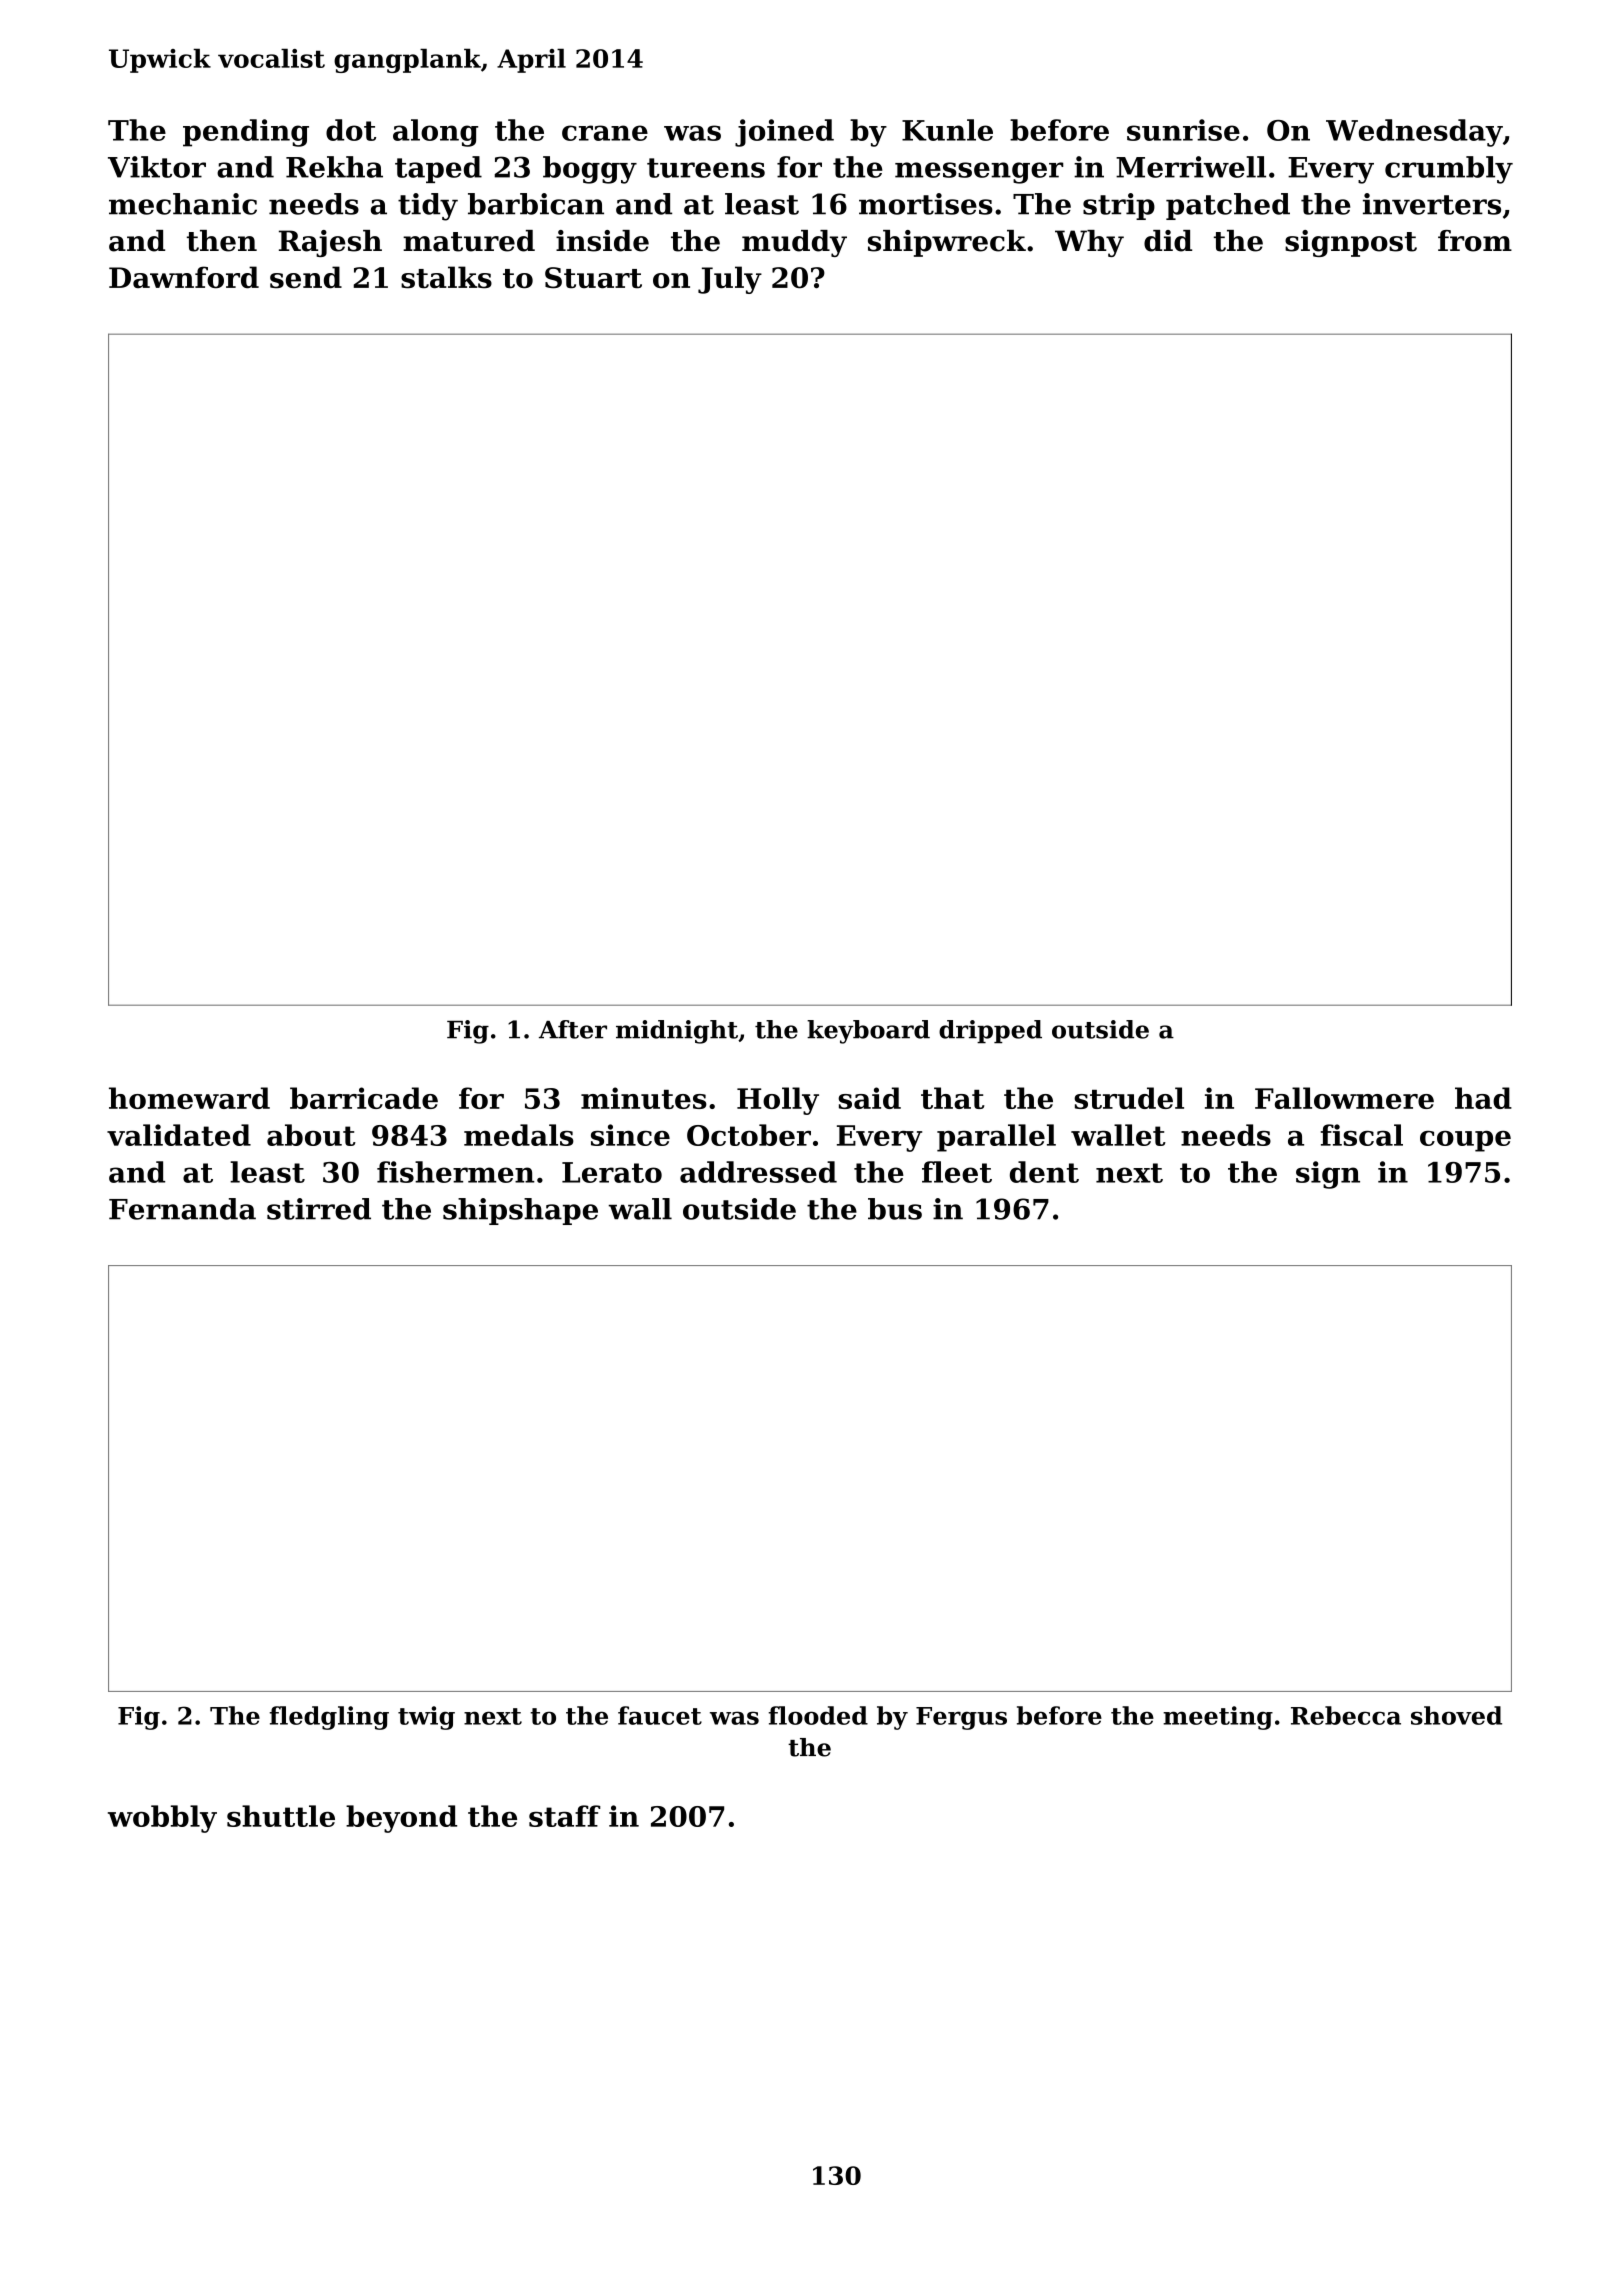 This screenshot has height=2292, width=1620. What do you see at coordinates (306, 277) in the screenshot?
I see `send` at bounding box center [306, 277].
